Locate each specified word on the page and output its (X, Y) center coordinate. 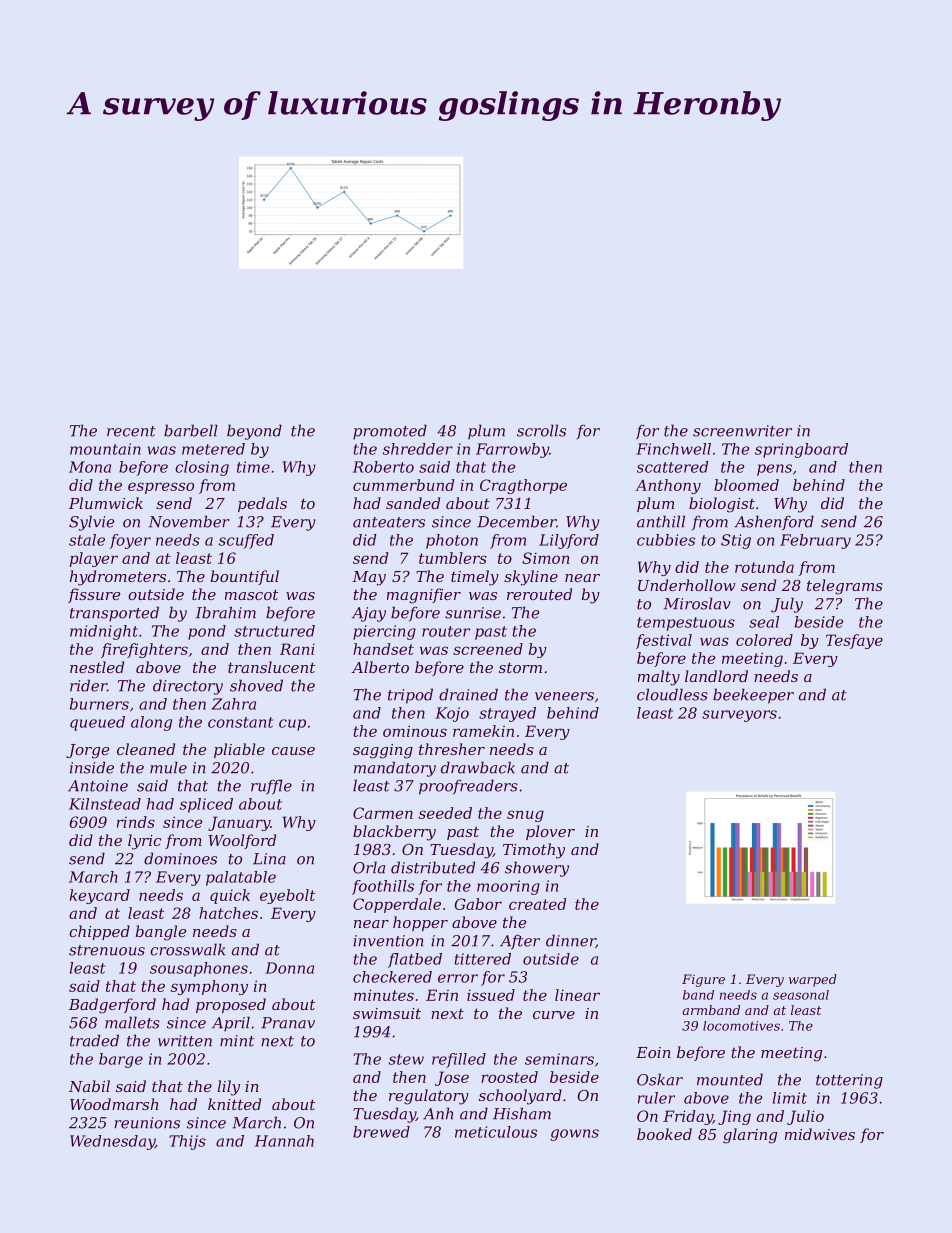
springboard (801, 450)
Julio (805, 1117)
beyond (254, 432)
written (185, 1041)
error (458, 978)
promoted (390, 432)
